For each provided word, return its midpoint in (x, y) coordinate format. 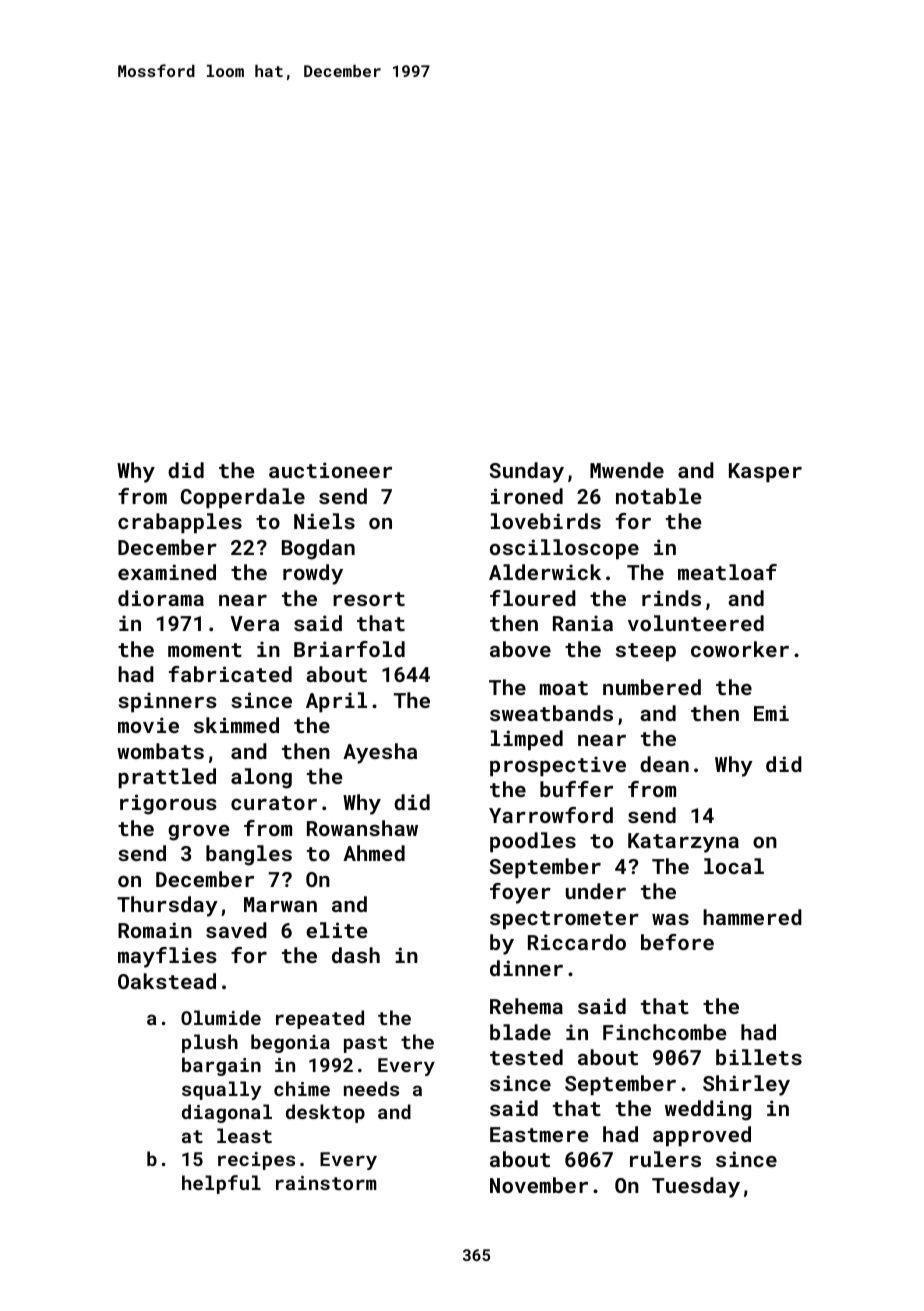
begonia (290, 1043)
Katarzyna (683, 843)
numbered (652, 687)
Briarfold (349, 649)
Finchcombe (665, 1032)
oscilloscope (564, 549)
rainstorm (326, 1183)
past (365, 1044)
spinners (167, 702)
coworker (740, 649)
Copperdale (243, 498)
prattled (167, 778)
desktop (325, 1113)
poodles (533, 842)
